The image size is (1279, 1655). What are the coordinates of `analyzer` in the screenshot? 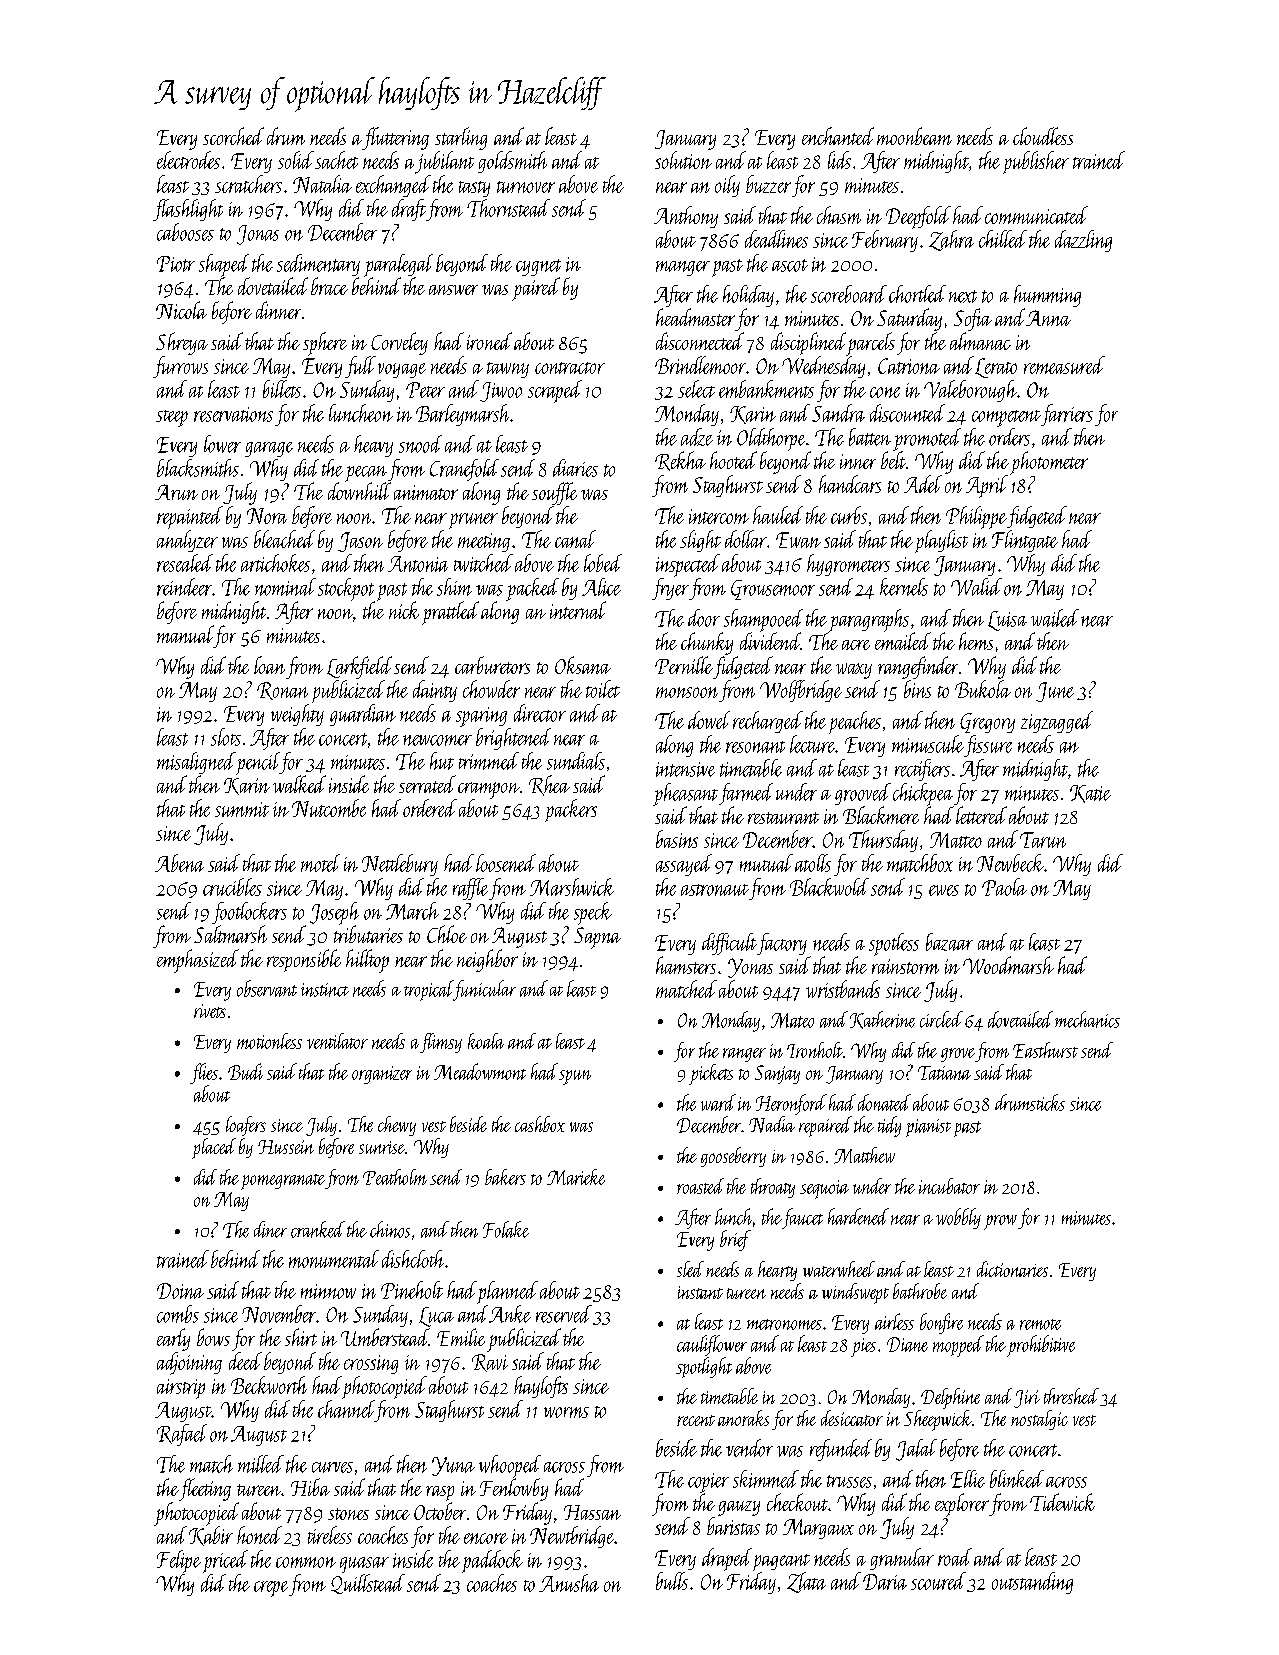 It's located at (187, 541).
